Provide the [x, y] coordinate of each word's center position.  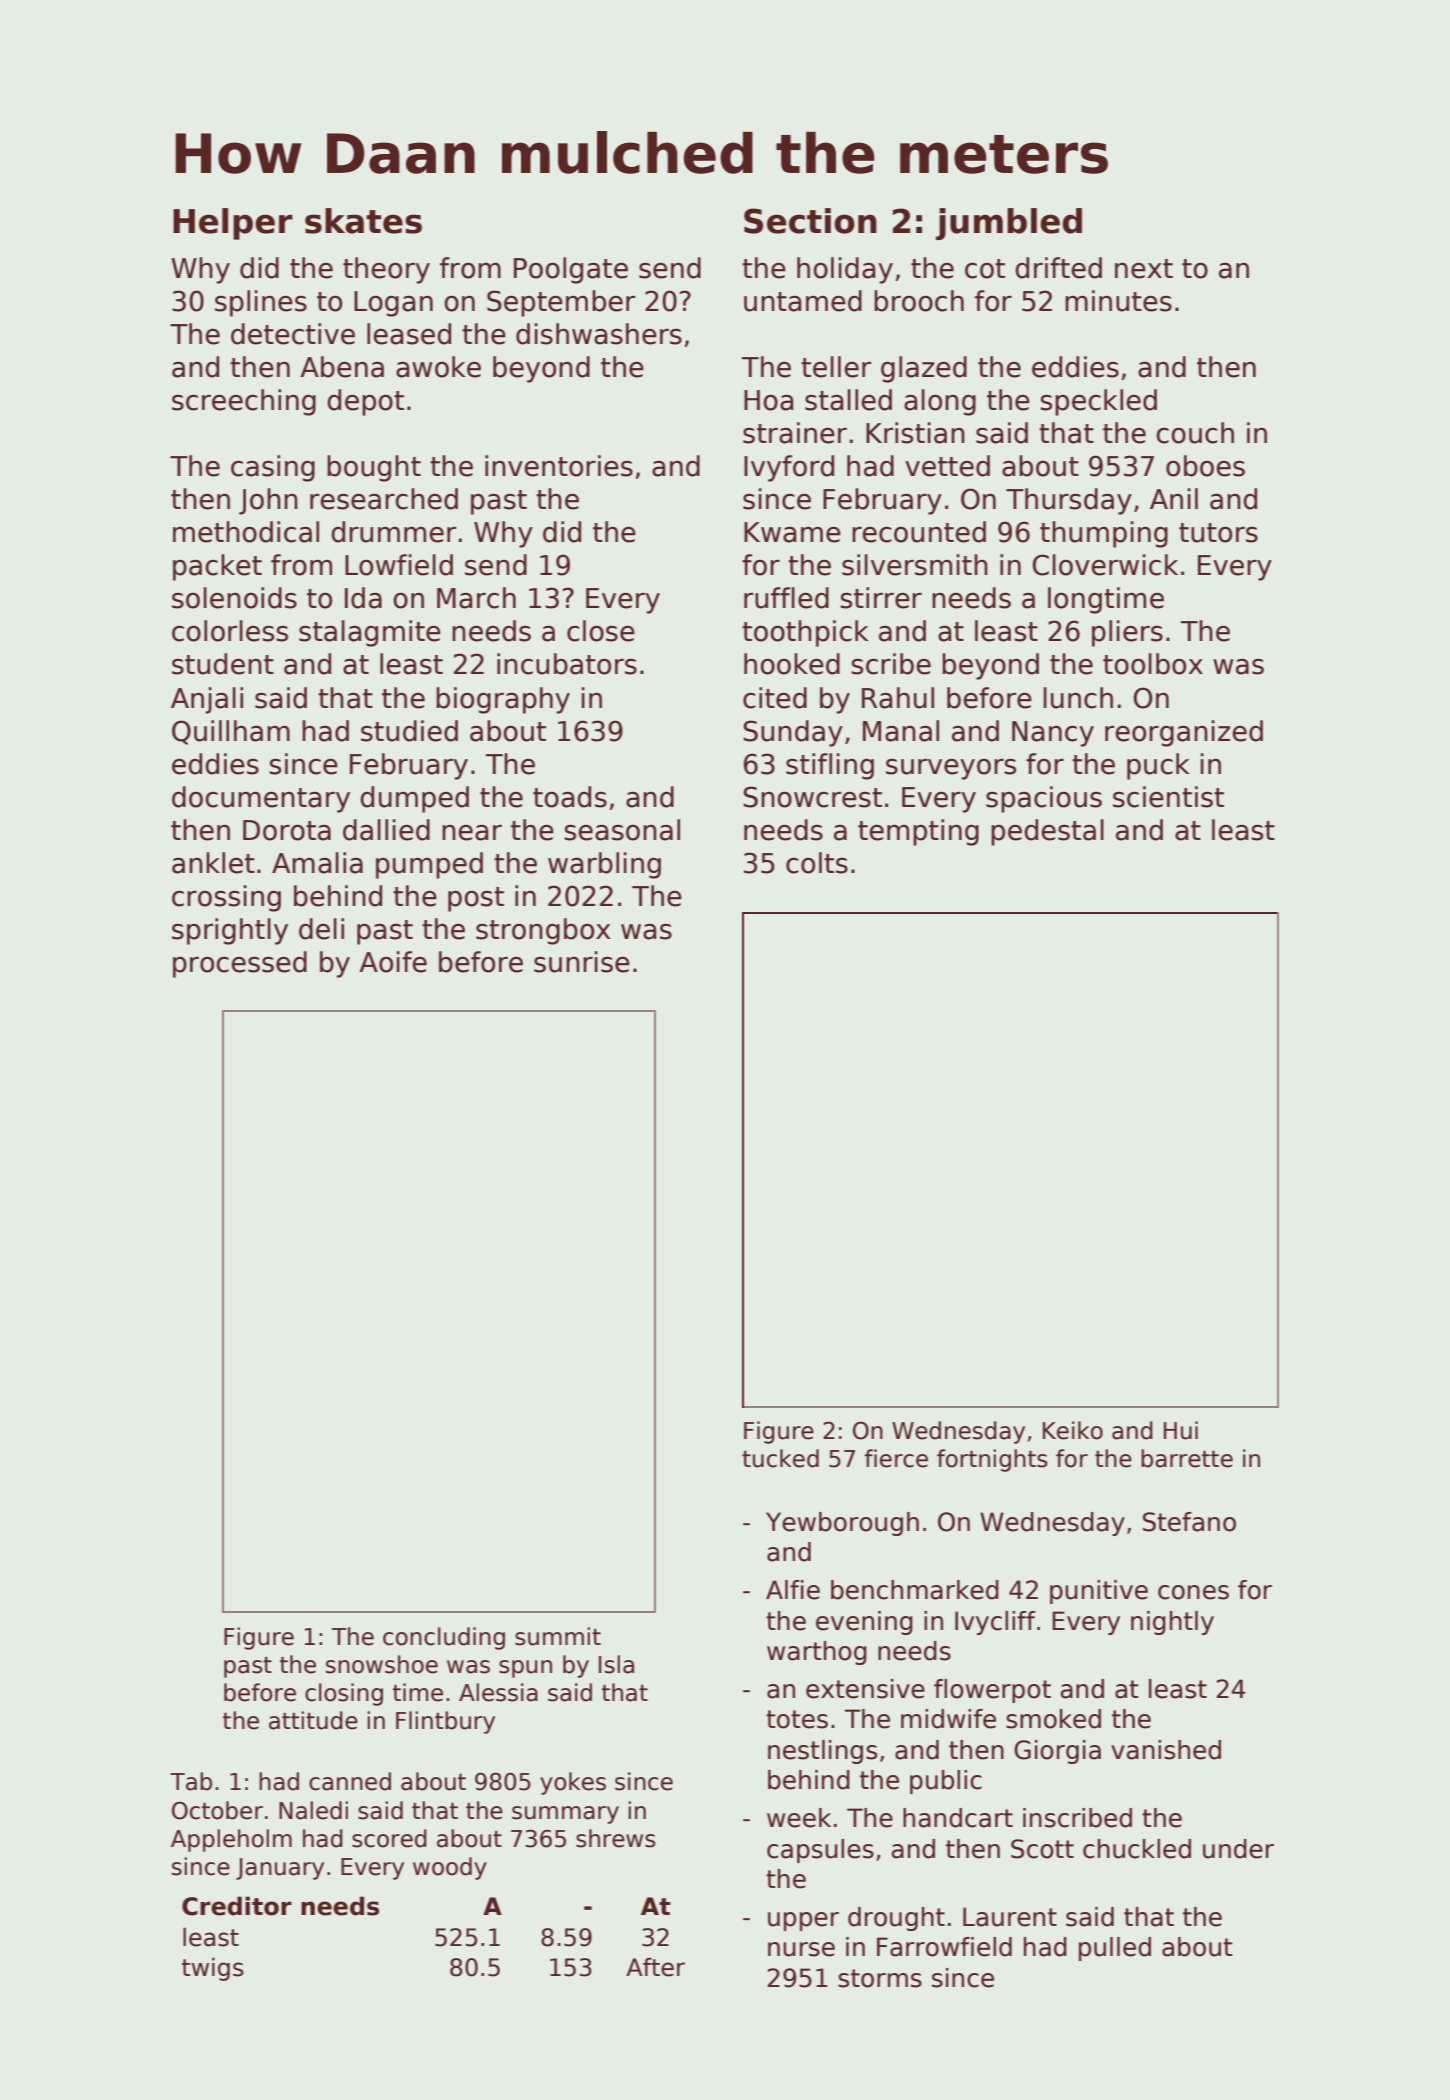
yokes [573, 1783]
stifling [830, 766]
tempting [918, 832]
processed [240, 964]
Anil [1174, 498]
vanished [1166, 1750]
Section [810, 221]
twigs [213, 1969]
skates [363, 221]
